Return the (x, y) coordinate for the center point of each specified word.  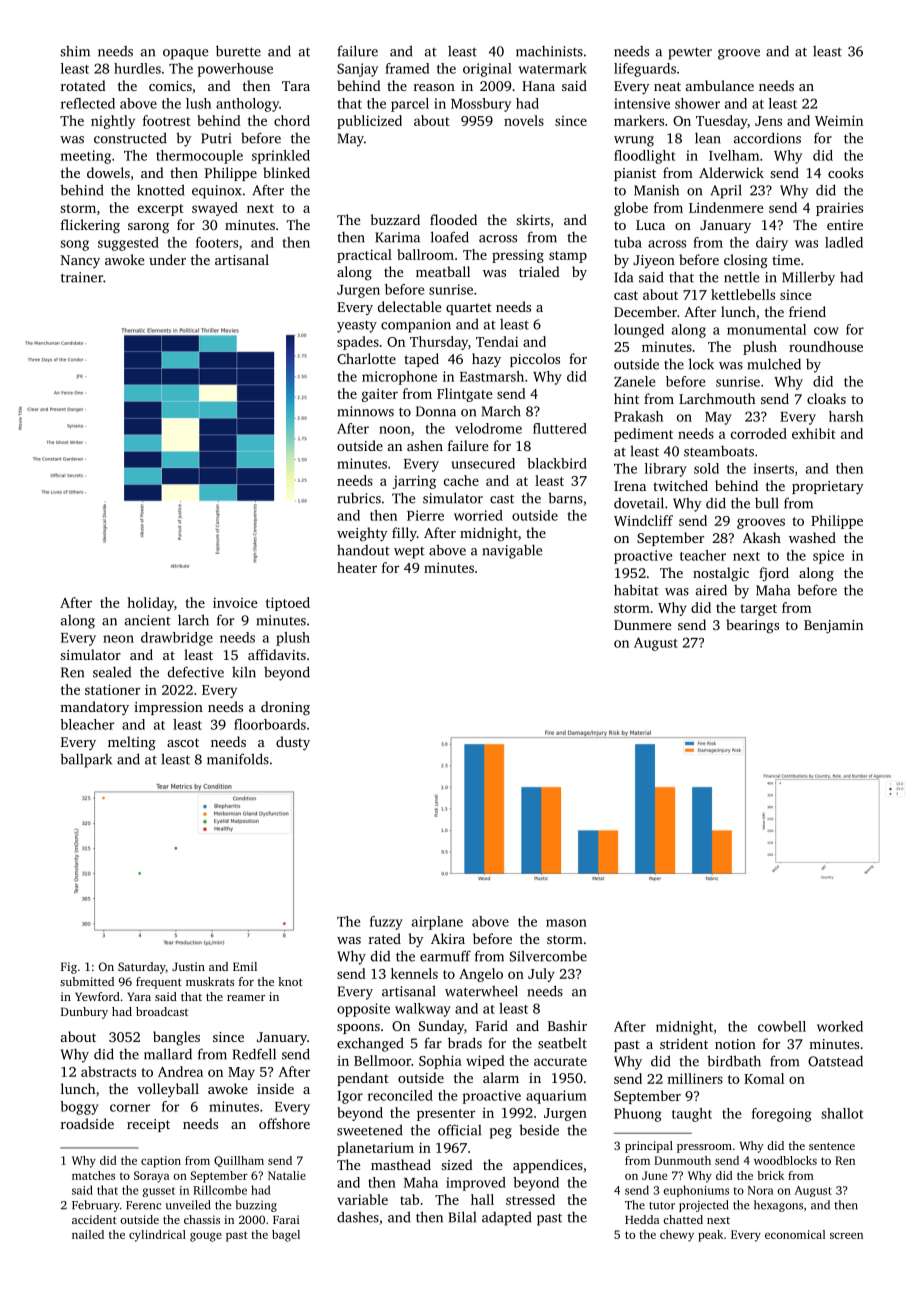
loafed (450, 237)
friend (807, 311)
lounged (639, 331)
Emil (245, 966)
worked (840, 1026)
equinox (217, 192)
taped (421, 360)
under (167, 259)
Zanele (634, 381)
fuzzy (386, 923)
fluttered (560, 428)
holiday (150, 604)
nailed (88, 1234)
